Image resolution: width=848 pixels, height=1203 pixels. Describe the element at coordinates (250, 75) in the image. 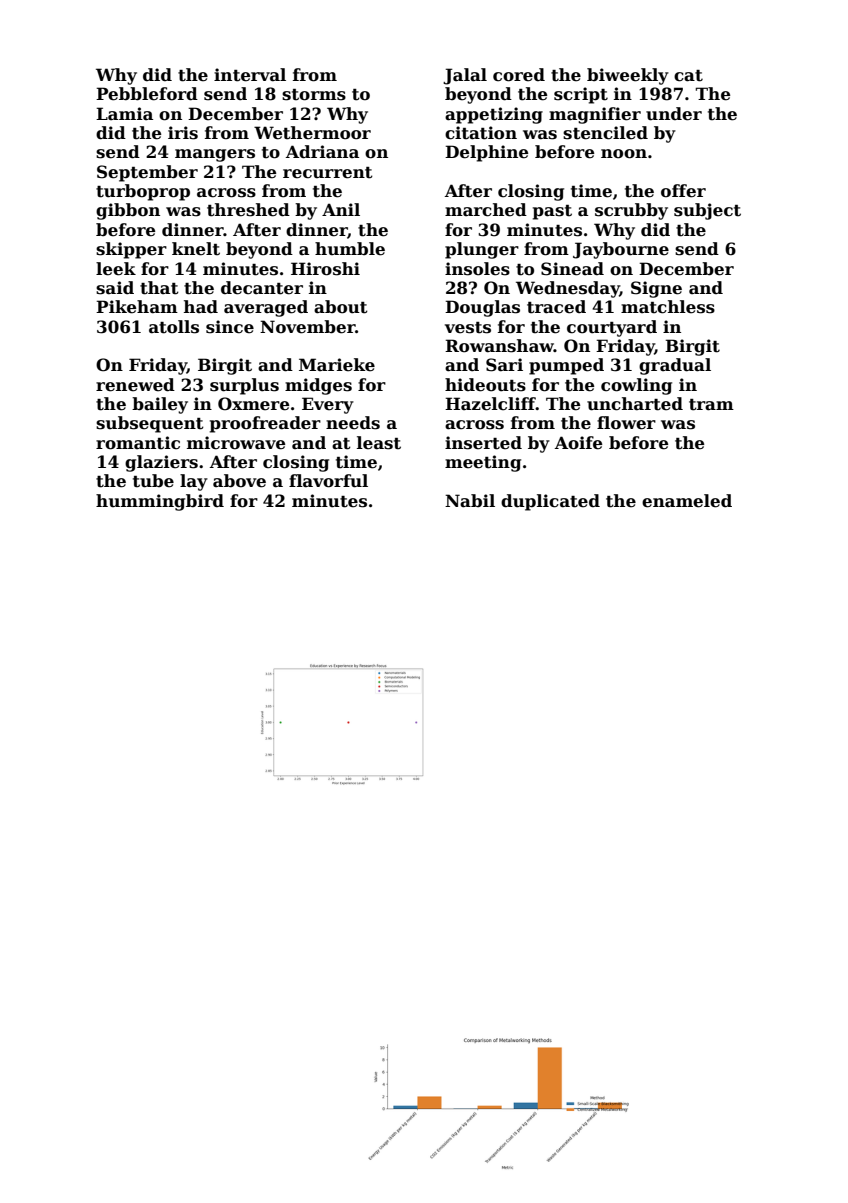

I see `interval` at that location.
